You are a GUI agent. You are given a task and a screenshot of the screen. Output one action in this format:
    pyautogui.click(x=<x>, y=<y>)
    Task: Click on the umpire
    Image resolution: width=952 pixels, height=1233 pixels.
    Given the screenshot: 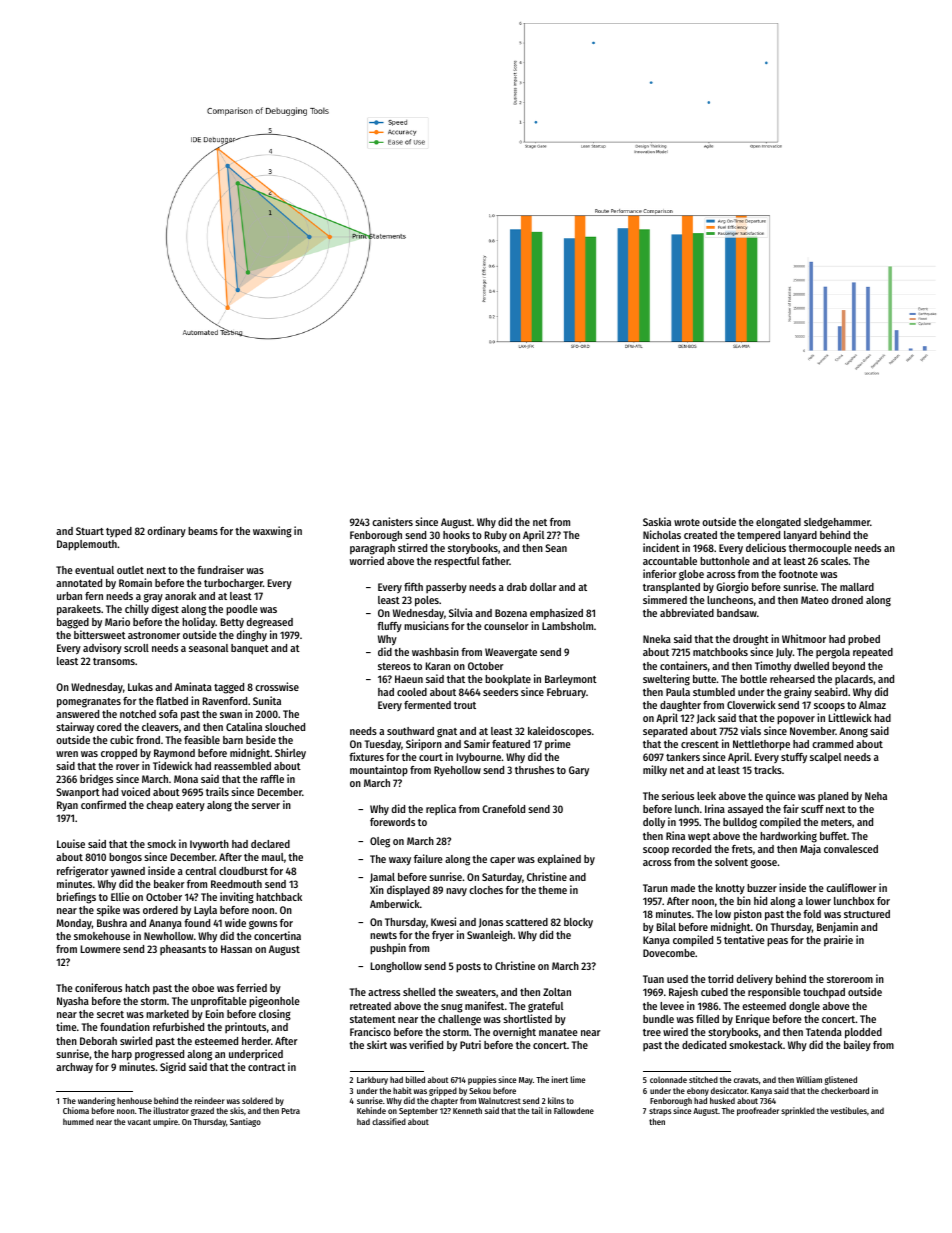 What is the action you would take?
    pyautogui.click(x=165, y=1122)
